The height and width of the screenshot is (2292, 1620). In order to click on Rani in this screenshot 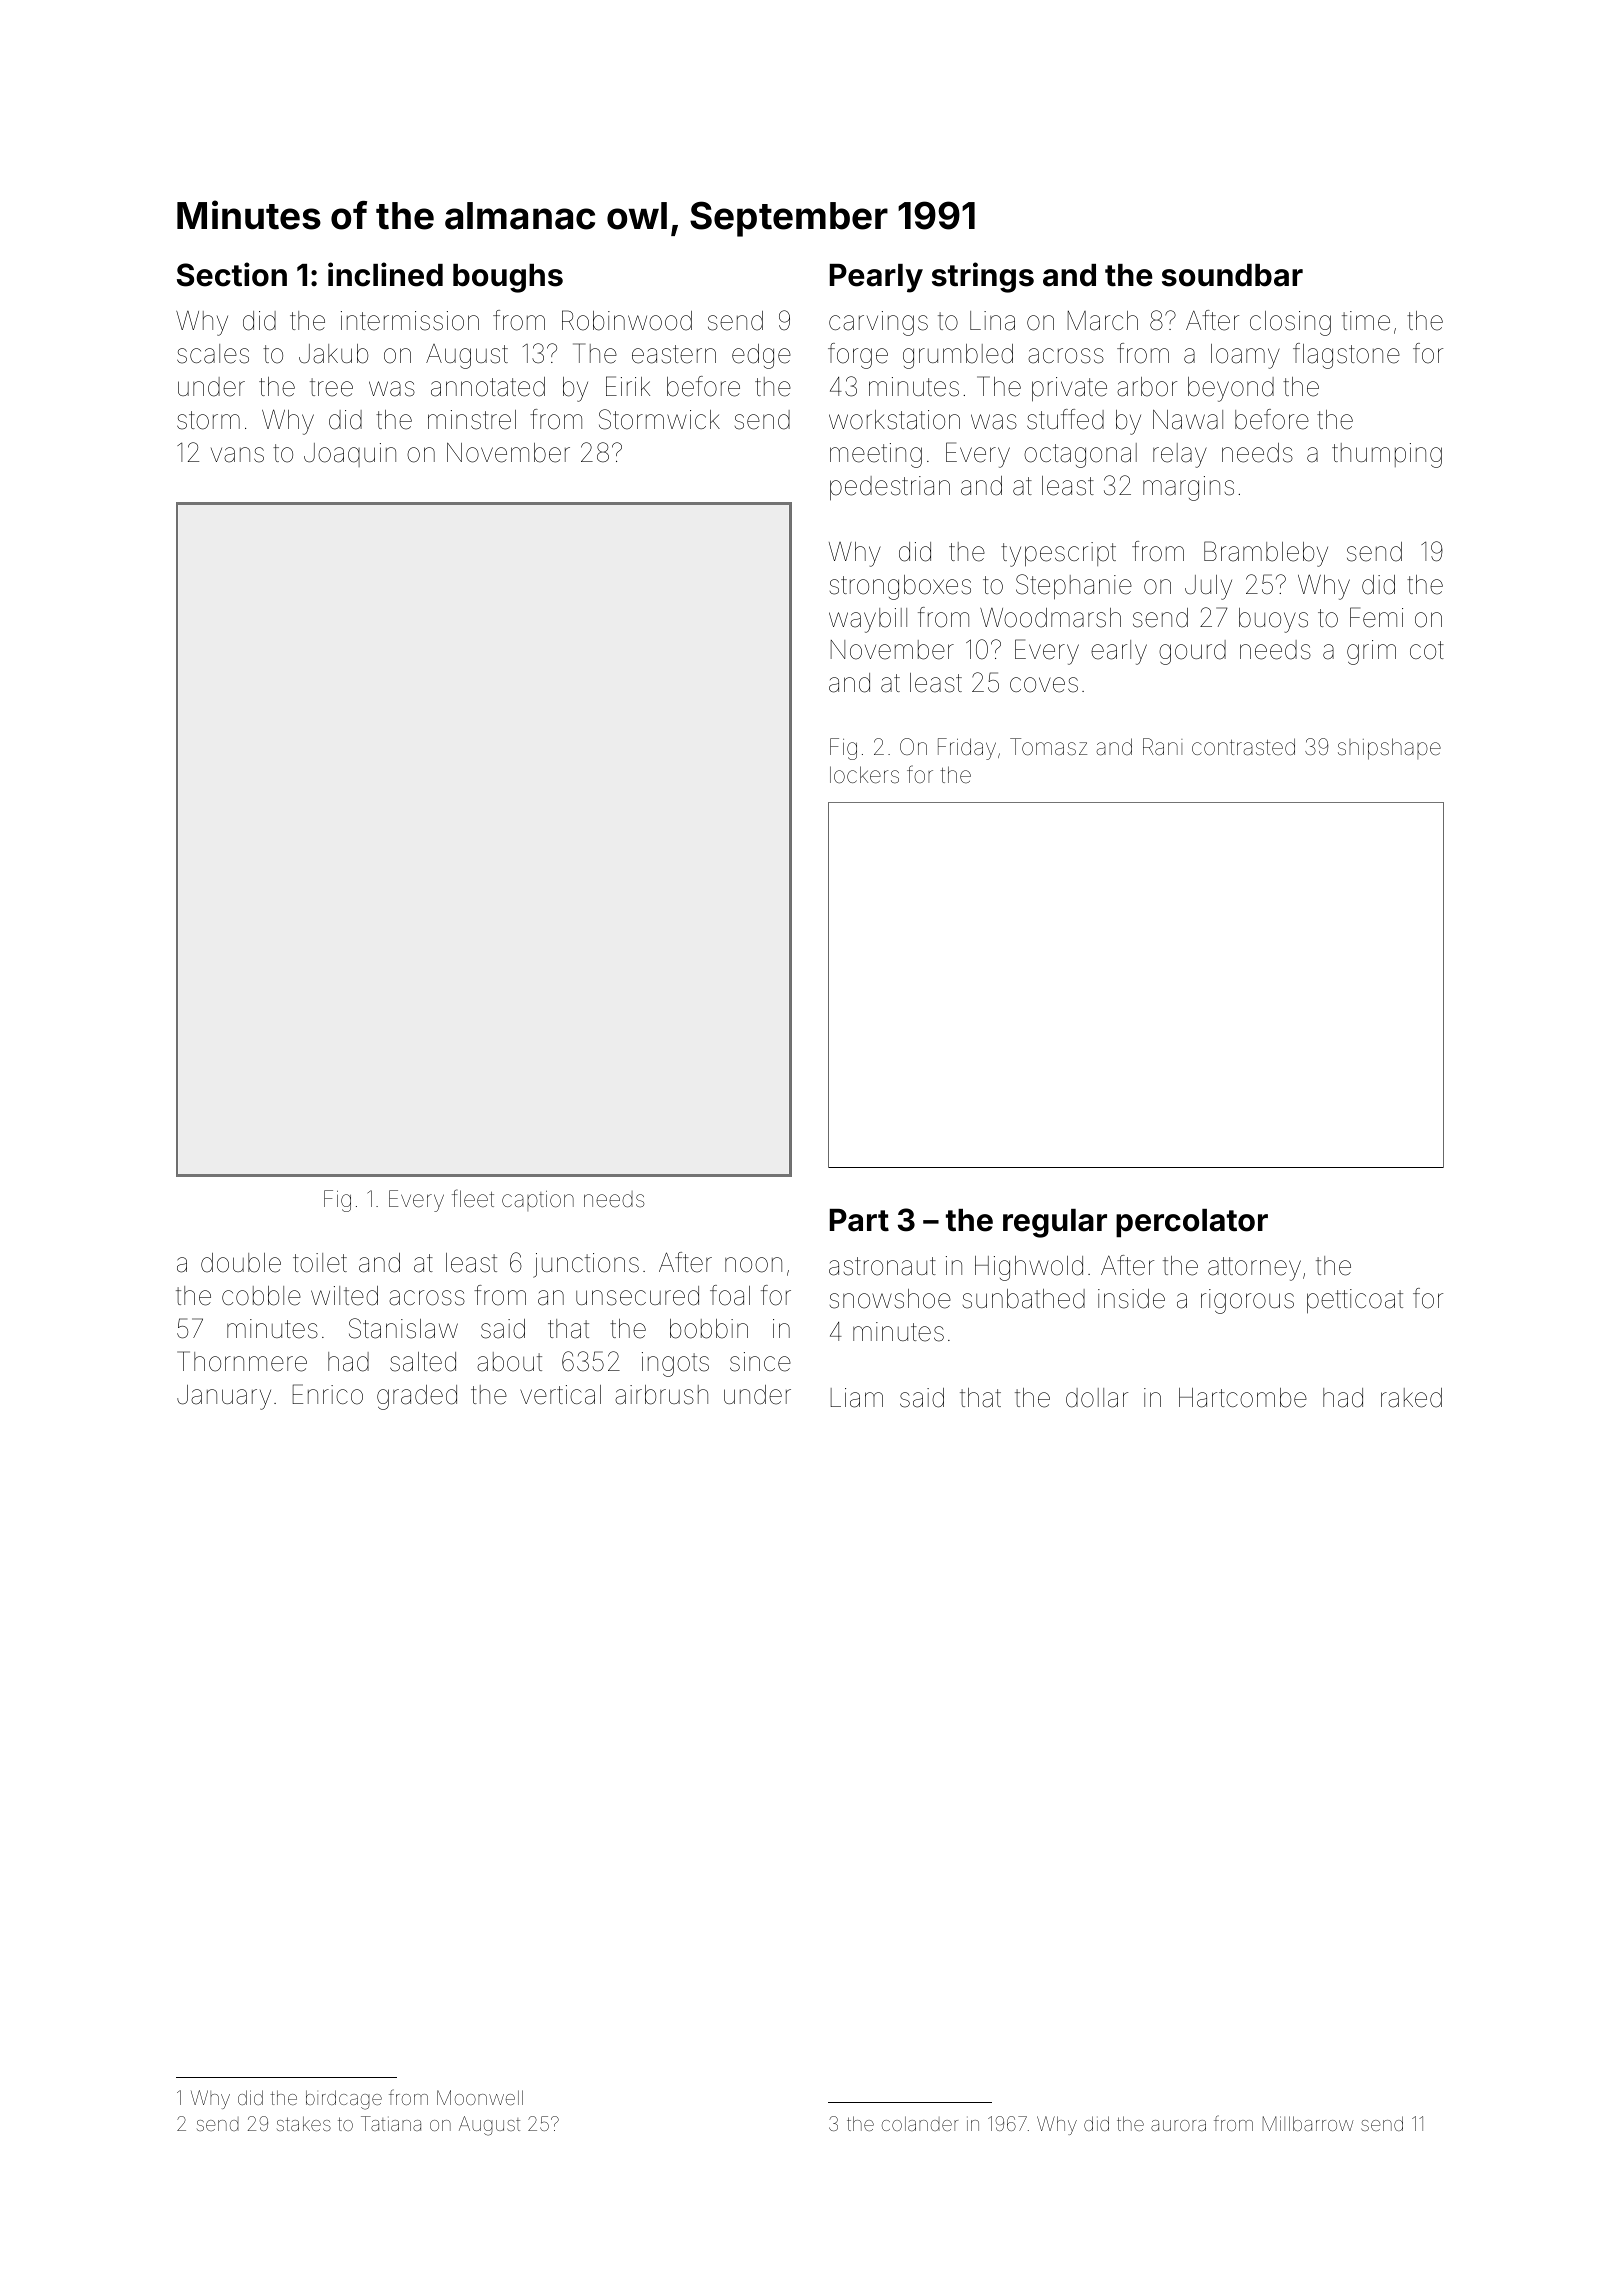, I will do `click(1163, 747)`.
